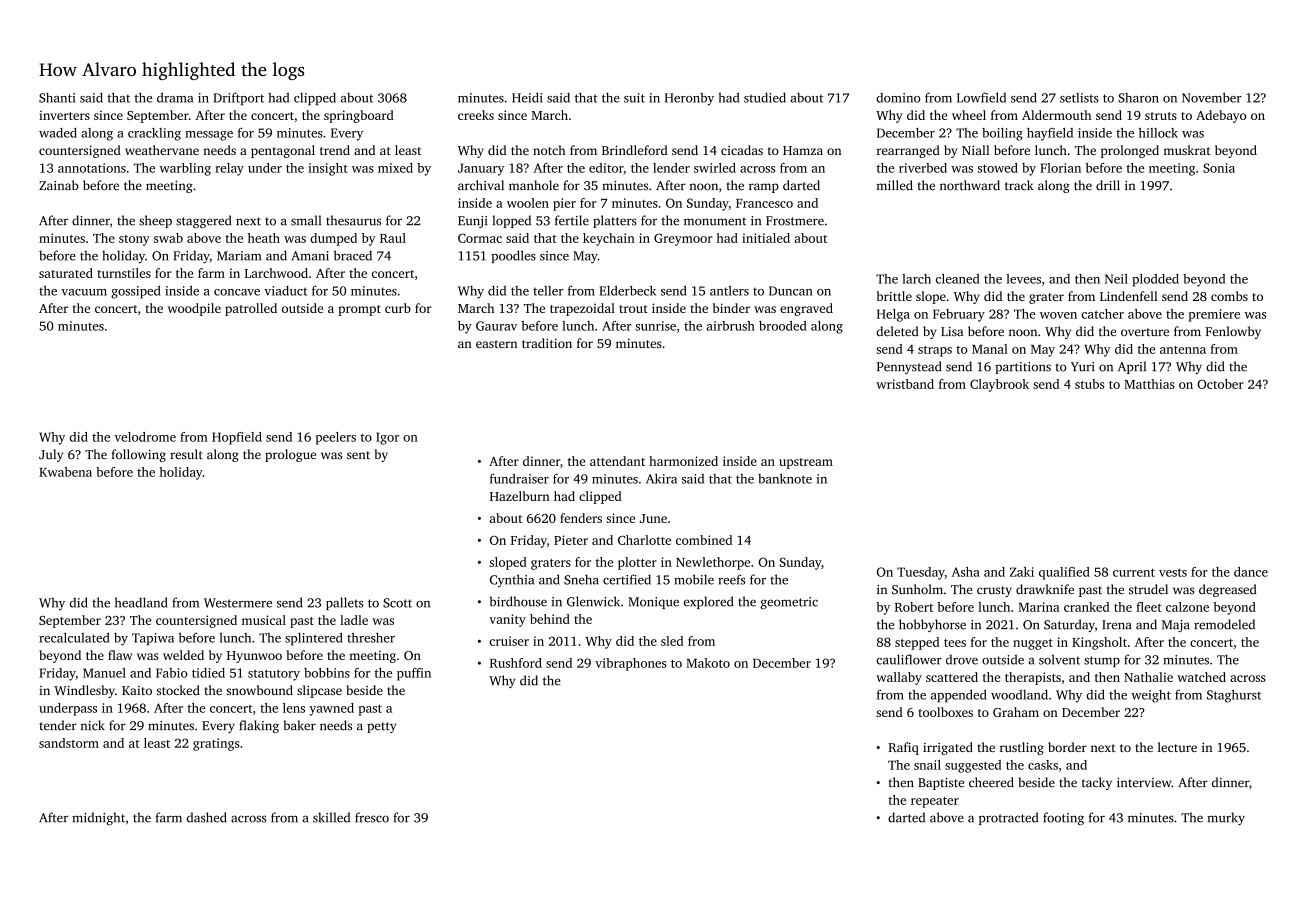 The width and height of the screenshot is (1308, 924). What do you see at coordinates (239, 256) in the screenshot?
I see `Mariam` at bounding box center [239, 256].
